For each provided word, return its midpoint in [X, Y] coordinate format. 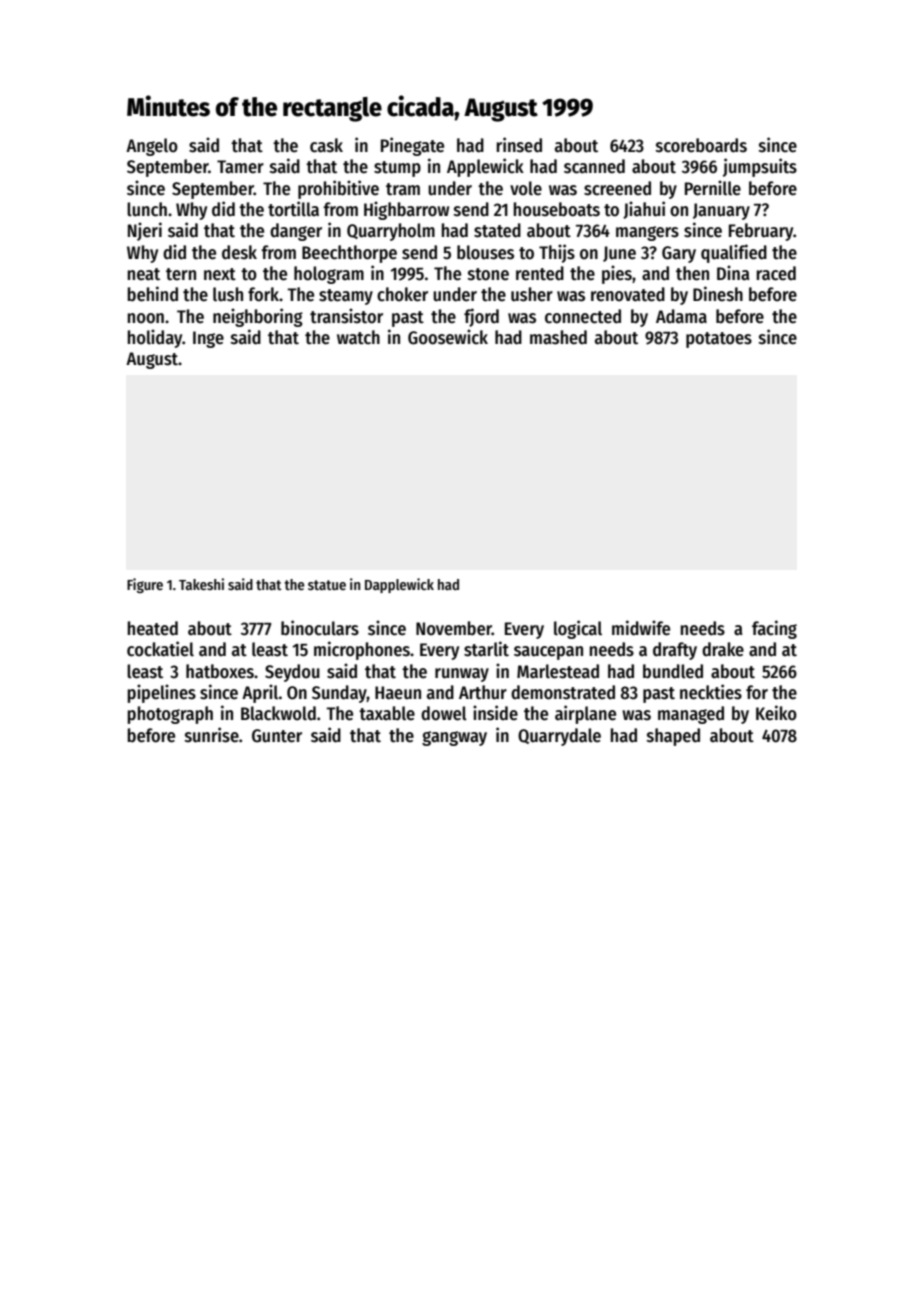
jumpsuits [760, 167]
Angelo [152, 147]
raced [776, 273]
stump [397, 169]
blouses [485, 252]
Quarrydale [559, 737]
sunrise [212, 735]
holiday [155, 338]
